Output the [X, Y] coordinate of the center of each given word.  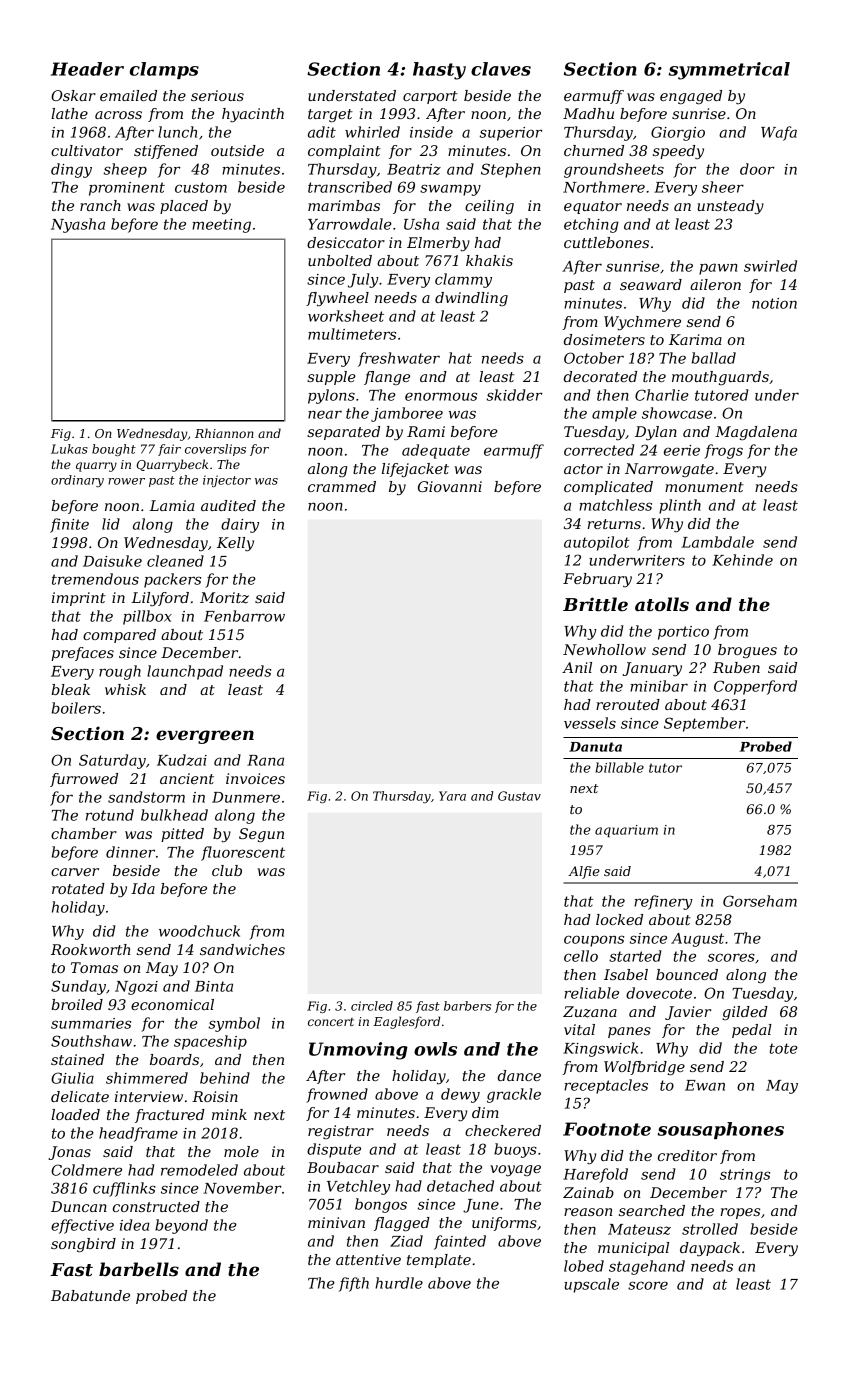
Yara [452, 796]
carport [430, 97]
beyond [181, 1226]
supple [331, 378]
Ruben [736, 667]
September [705, 724]
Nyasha [78, 225]
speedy [678, 152]
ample [614, 414]
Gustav [519, 796]
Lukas [69, 449]
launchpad [185, 672]
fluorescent [243, 853]
